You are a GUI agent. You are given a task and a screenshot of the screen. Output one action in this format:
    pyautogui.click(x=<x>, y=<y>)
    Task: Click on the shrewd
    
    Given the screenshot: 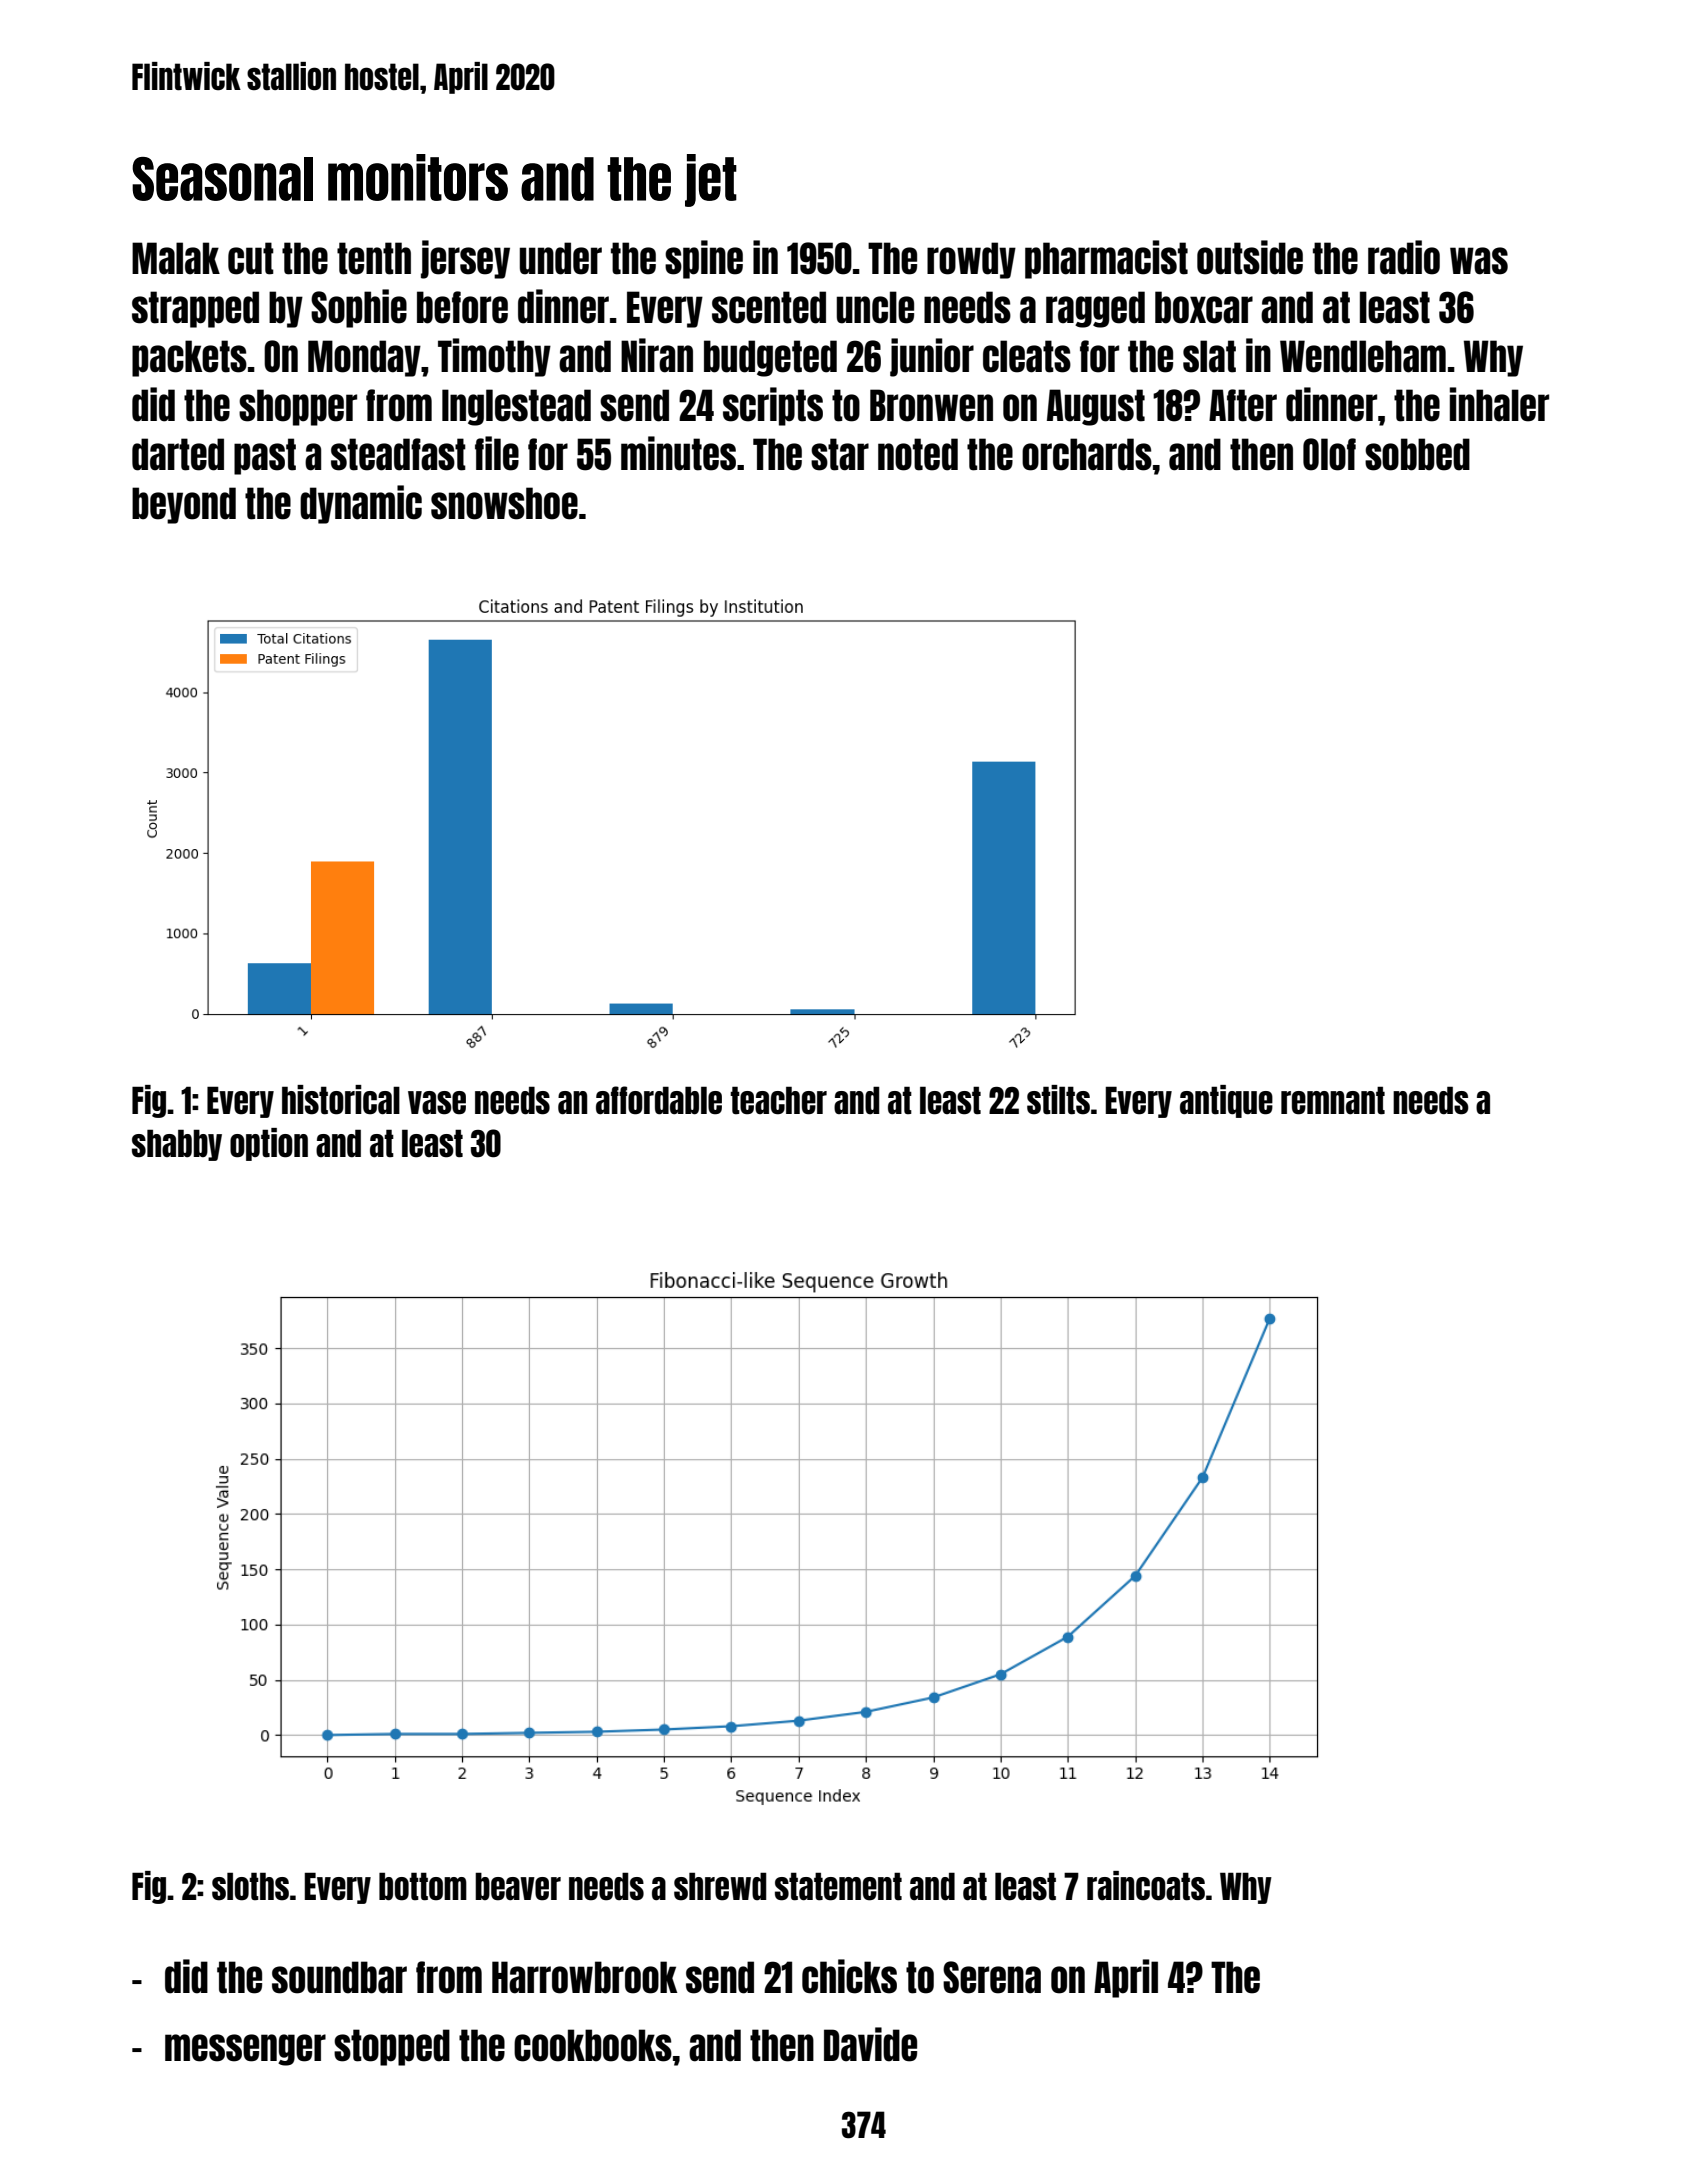 What is the action you would take?
    pyautogui.click(x=720, y=1886)
